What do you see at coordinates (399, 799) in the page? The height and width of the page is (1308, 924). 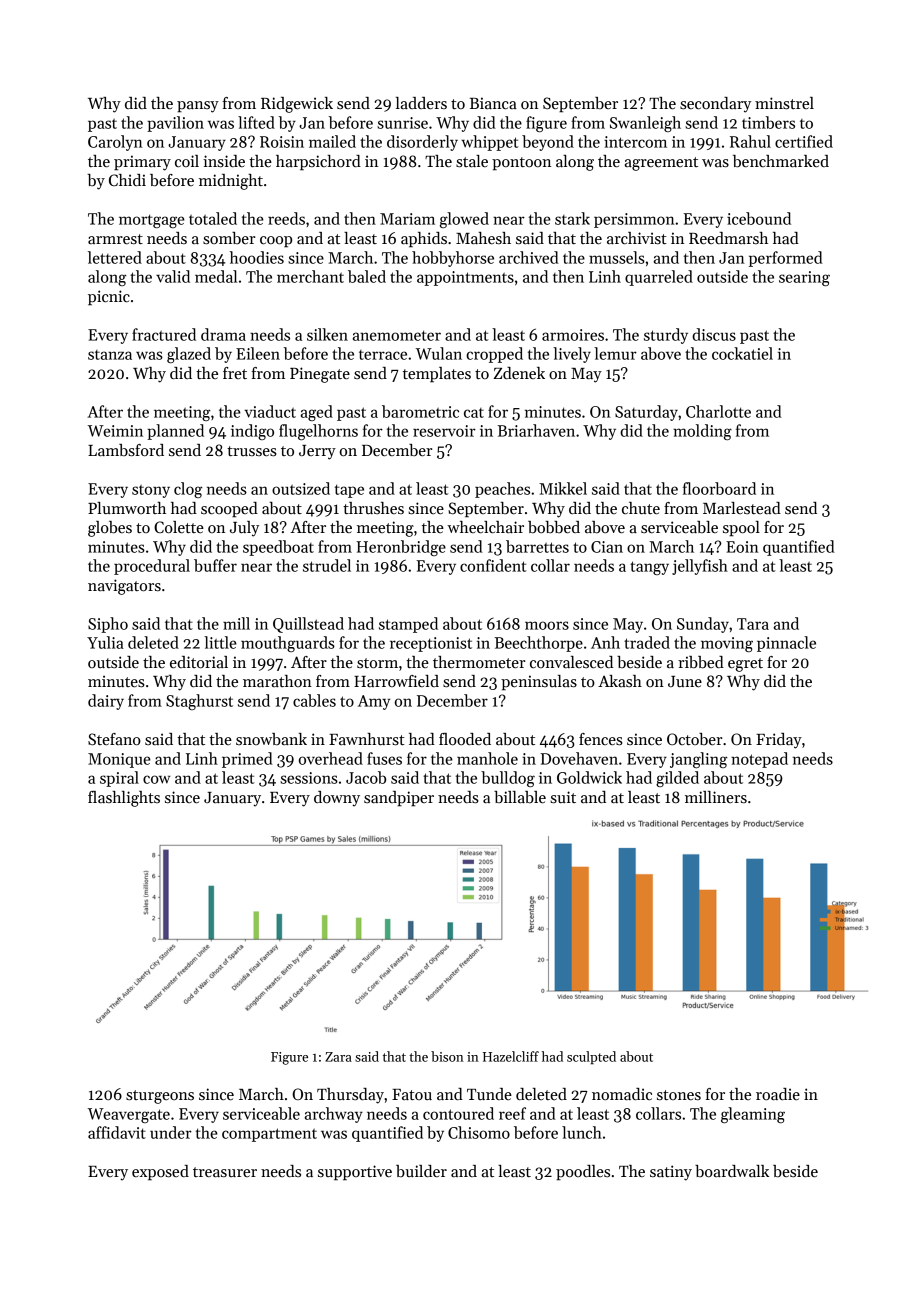 I see `sandpiper` at bounding box center [399, 799].
